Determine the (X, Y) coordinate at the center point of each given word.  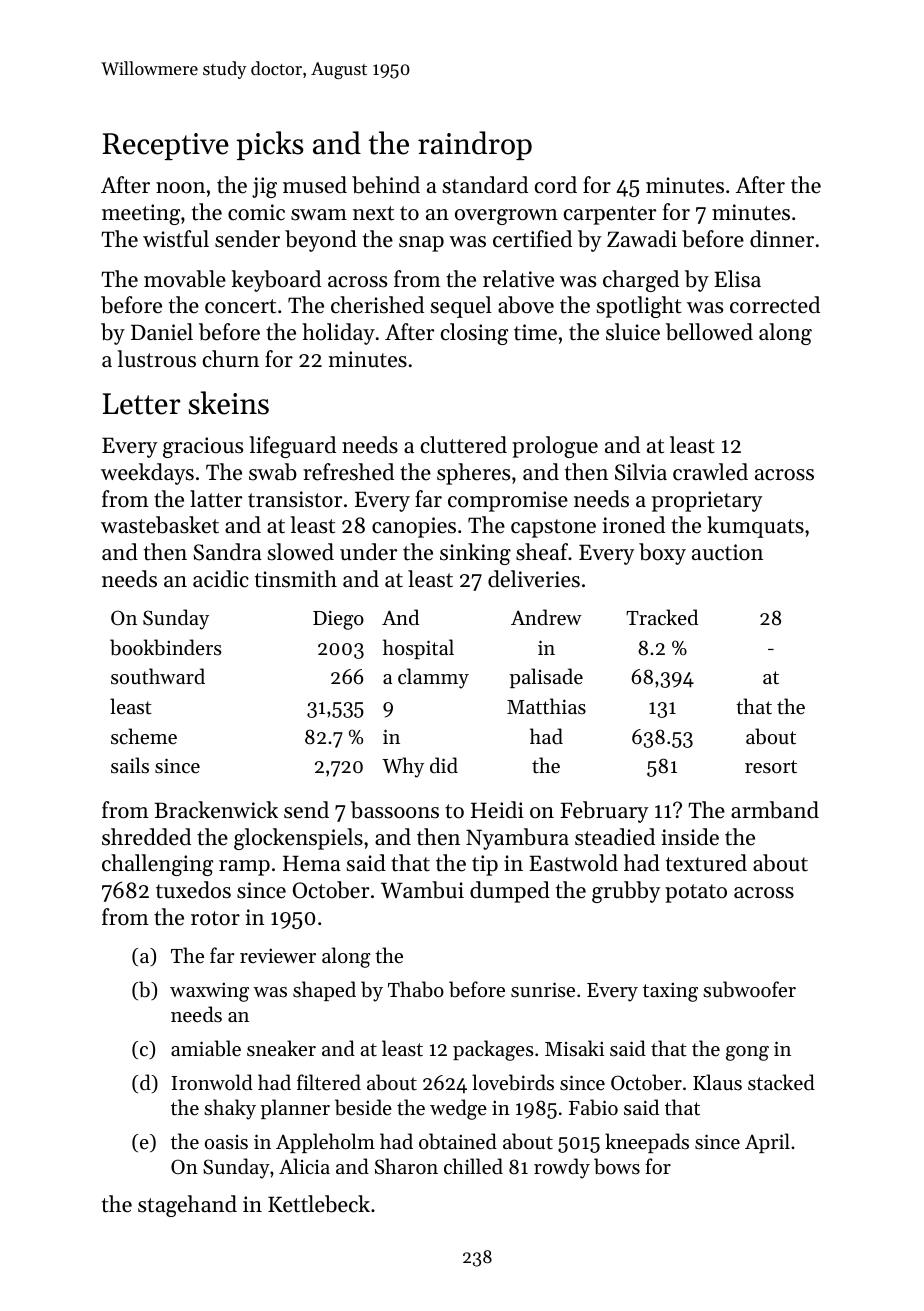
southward (158, 676)
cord (556, 185)
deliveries (534, 579)
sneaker (281, 1048)
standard (485, 185)
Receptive (165, 146)
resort (771, 767)
